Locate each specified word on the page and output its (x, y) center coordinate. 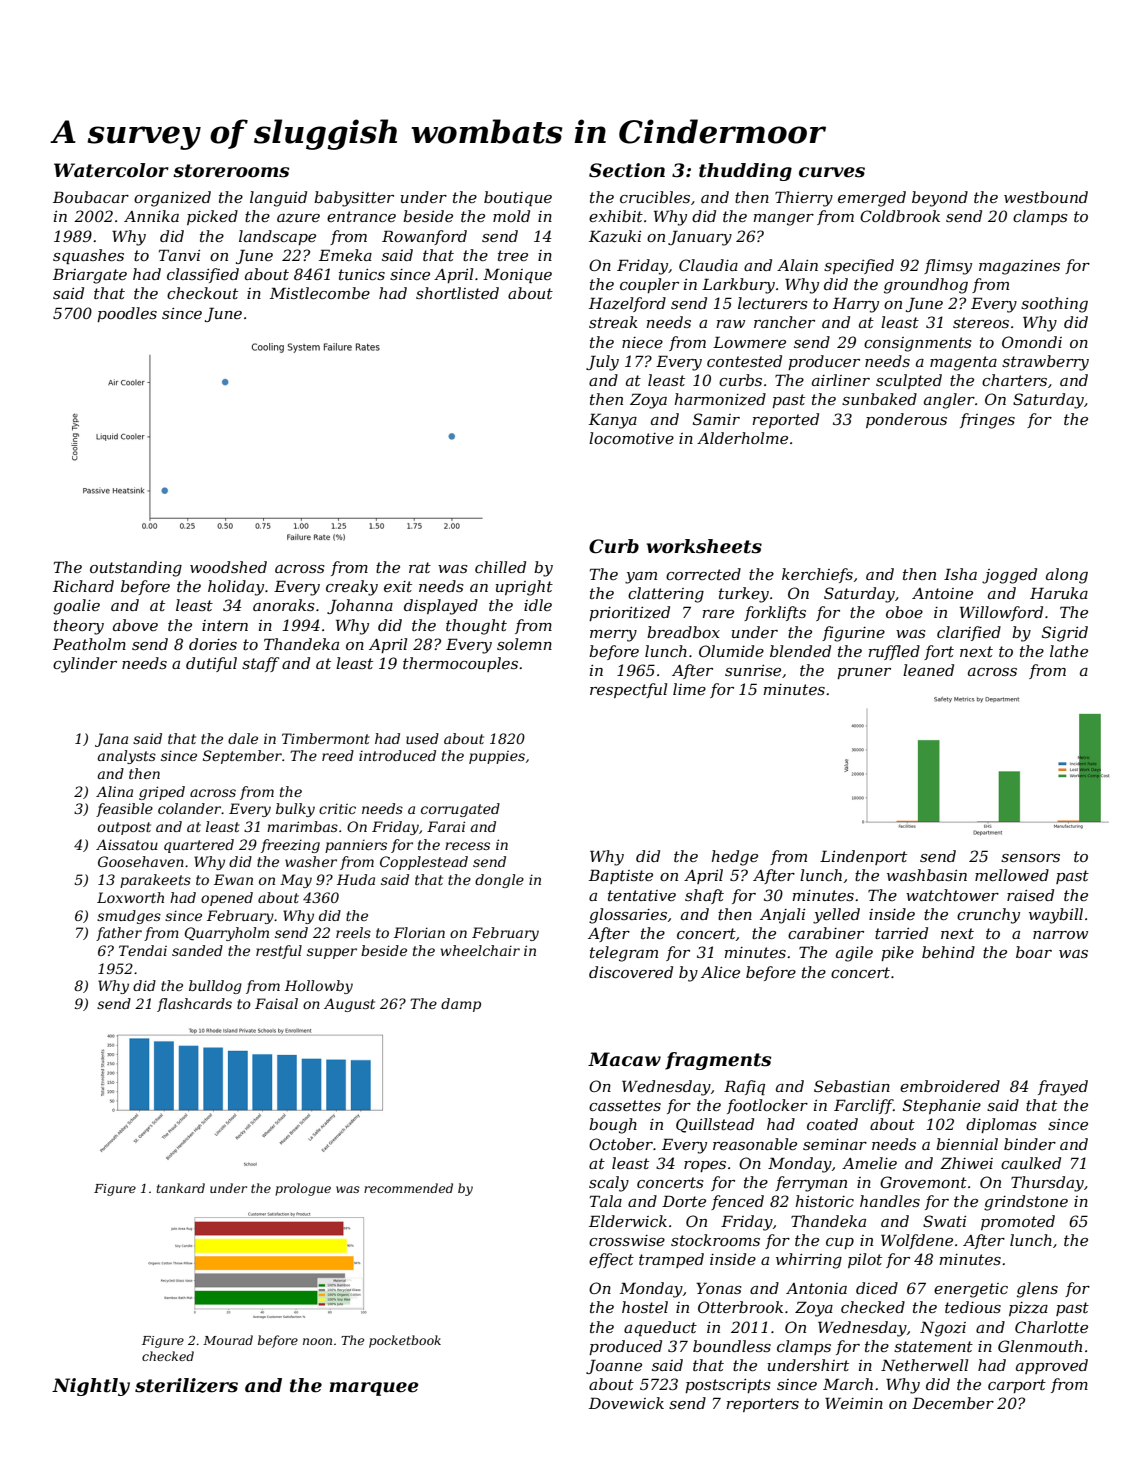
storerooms (231, 171)
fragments (718, 1061)
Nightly (91, 1387)
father (119, 934)
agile (854, 954)
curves (832, 172)
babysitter (354, 199)
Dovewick (626, 1403)
